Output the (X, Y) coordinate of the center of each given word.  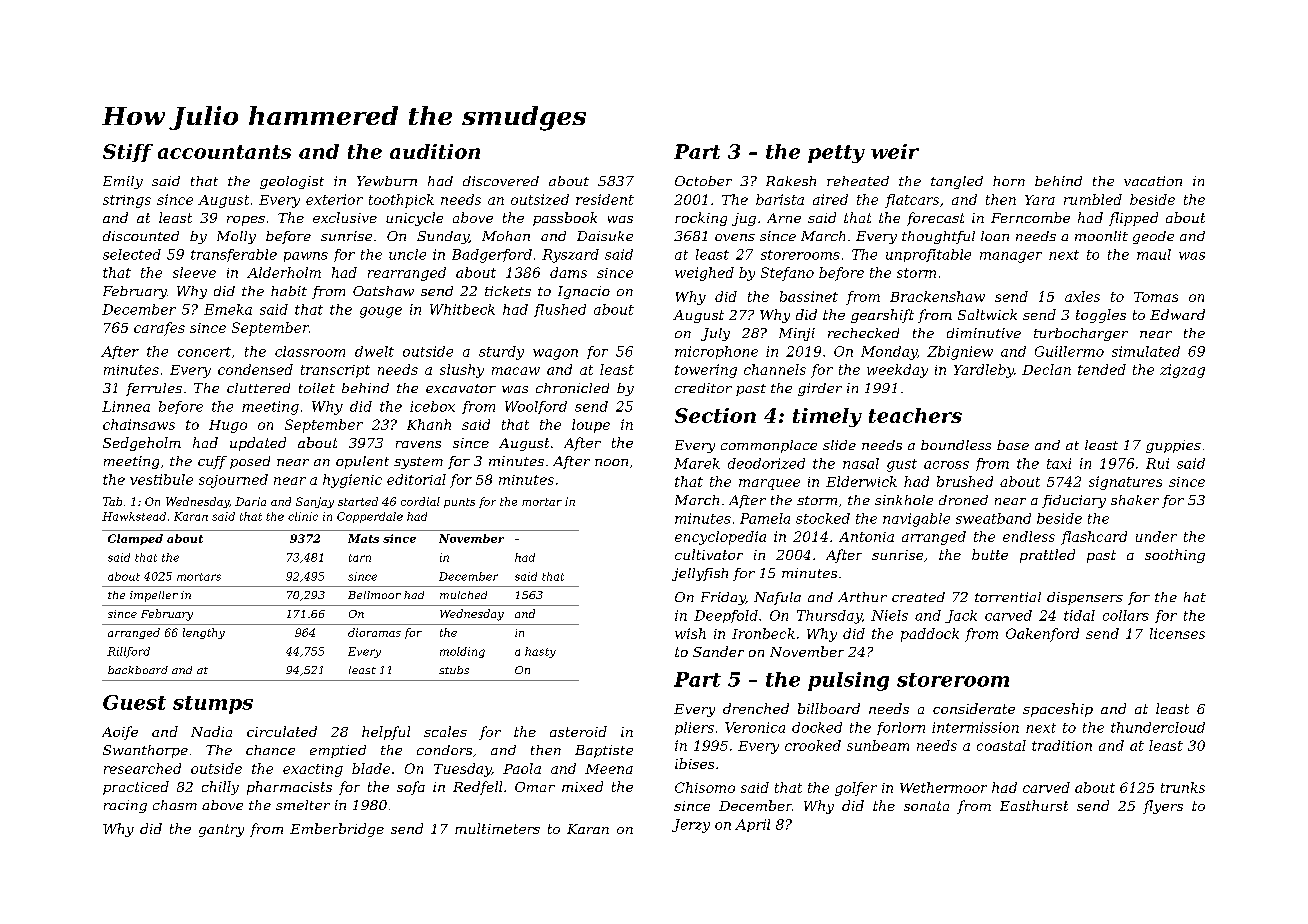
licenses (1177, 633)
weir (895, 151)
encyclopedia (720, 538)
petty (836, 154)
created (918, 597)
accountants (224, 152)
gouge (381, 312)
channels (775, 369)
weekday (897, 371)
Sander (718, 651)
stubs (454, 670)
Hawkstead (134, 516)
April (752, 825)
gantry (221, 830)
